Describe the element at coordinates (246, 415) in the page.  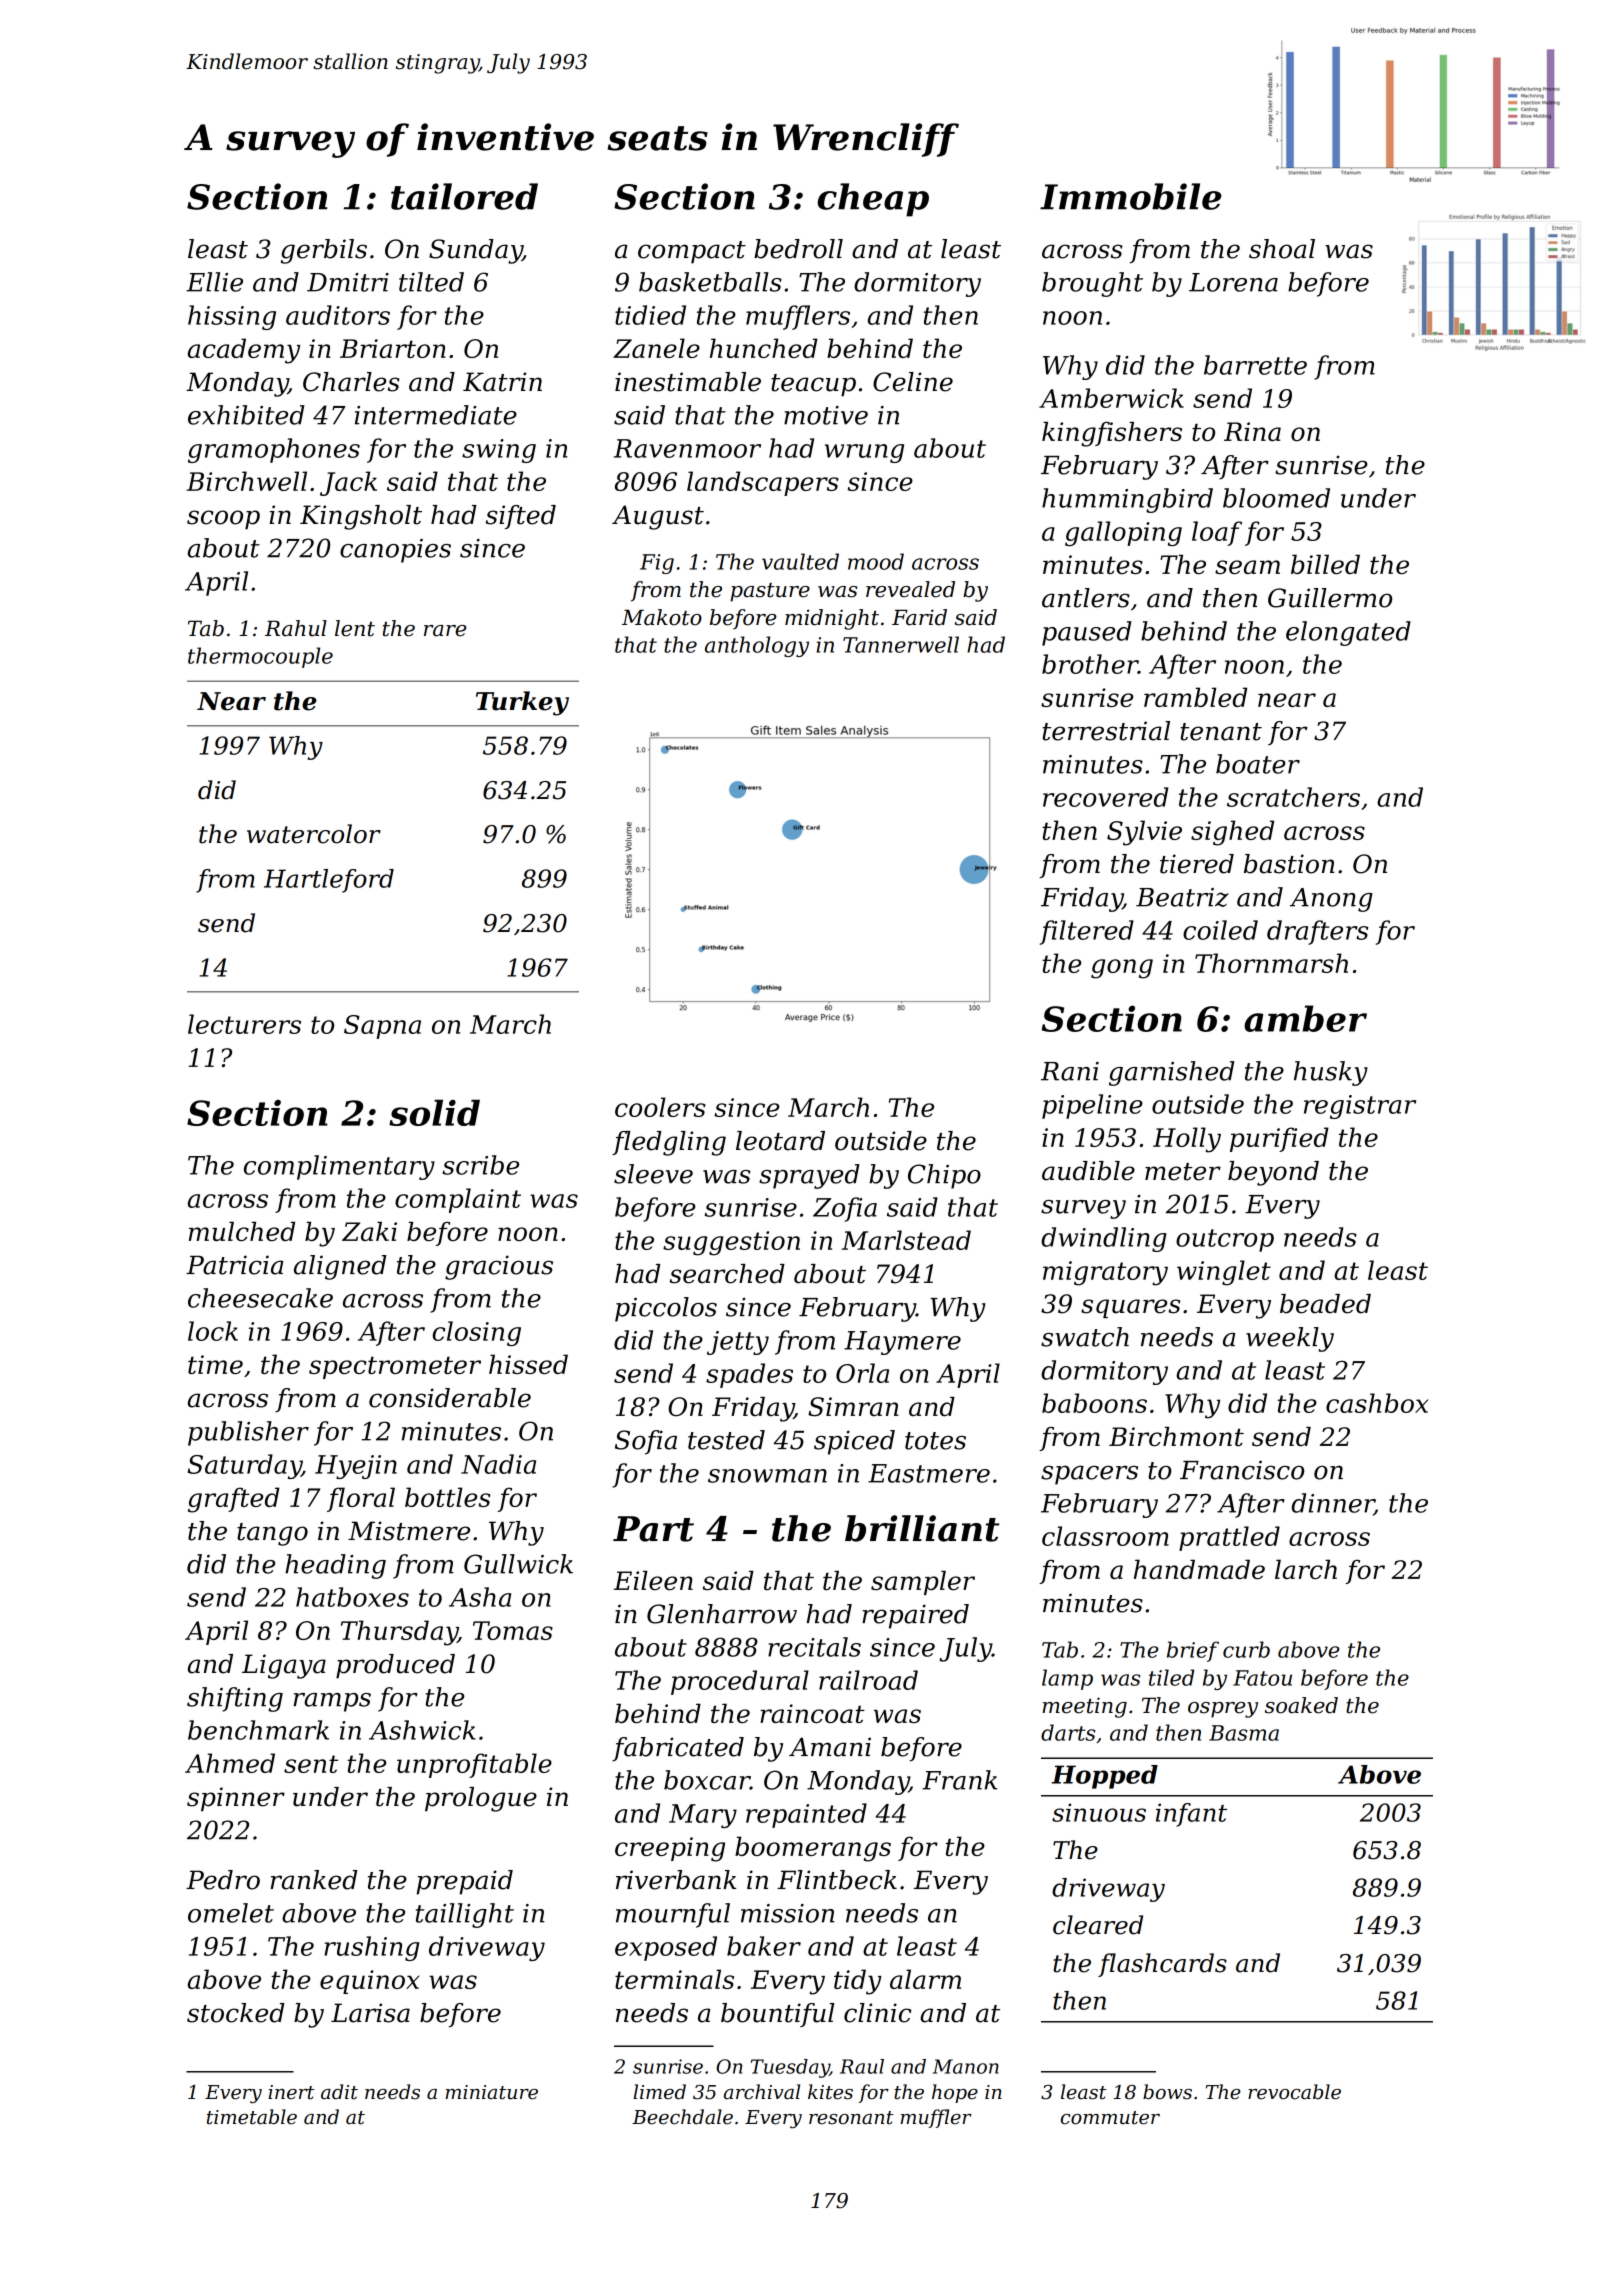
I see `exhibited` at that location.
